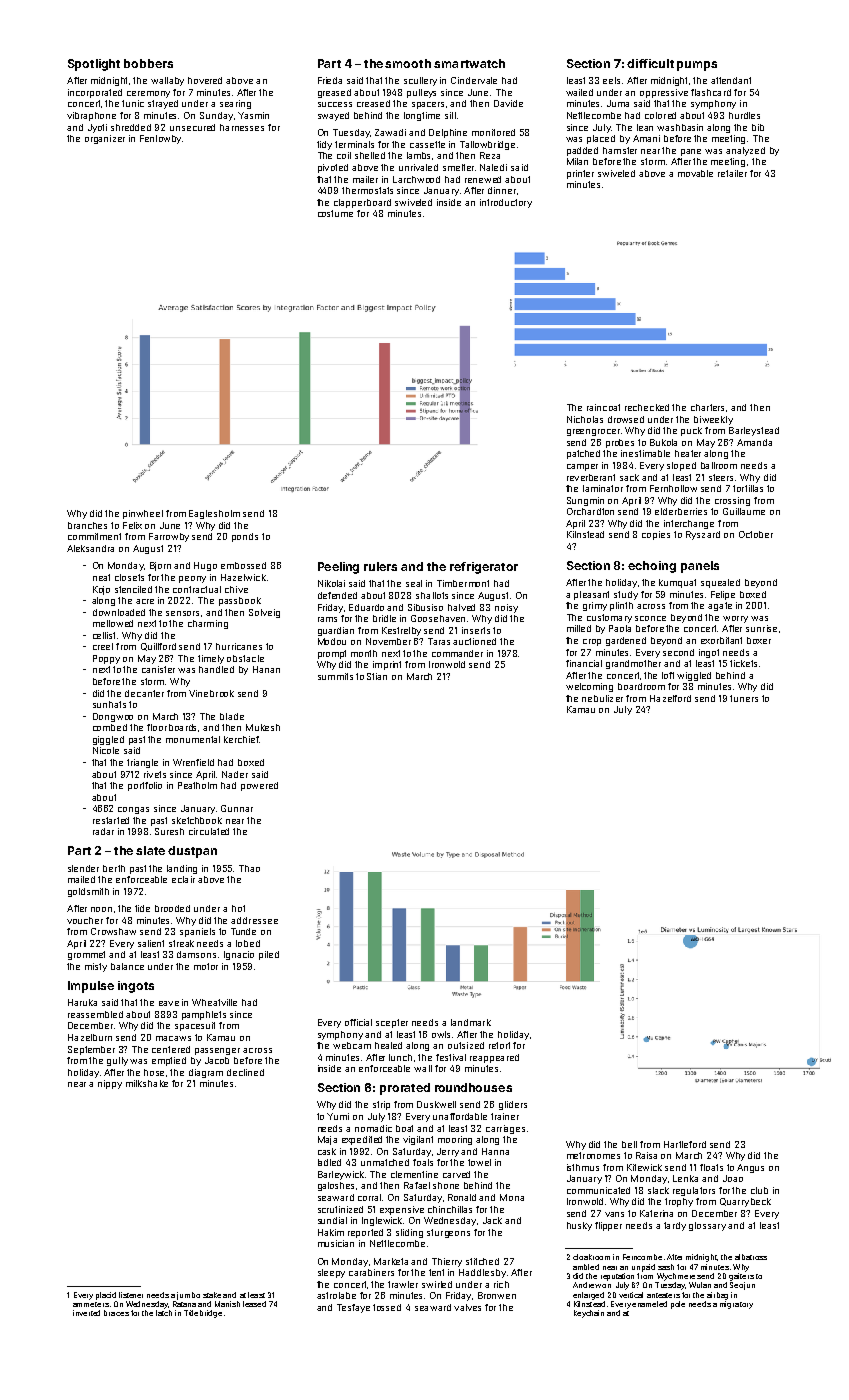  I want to click on longtime, so click(422, 116).
